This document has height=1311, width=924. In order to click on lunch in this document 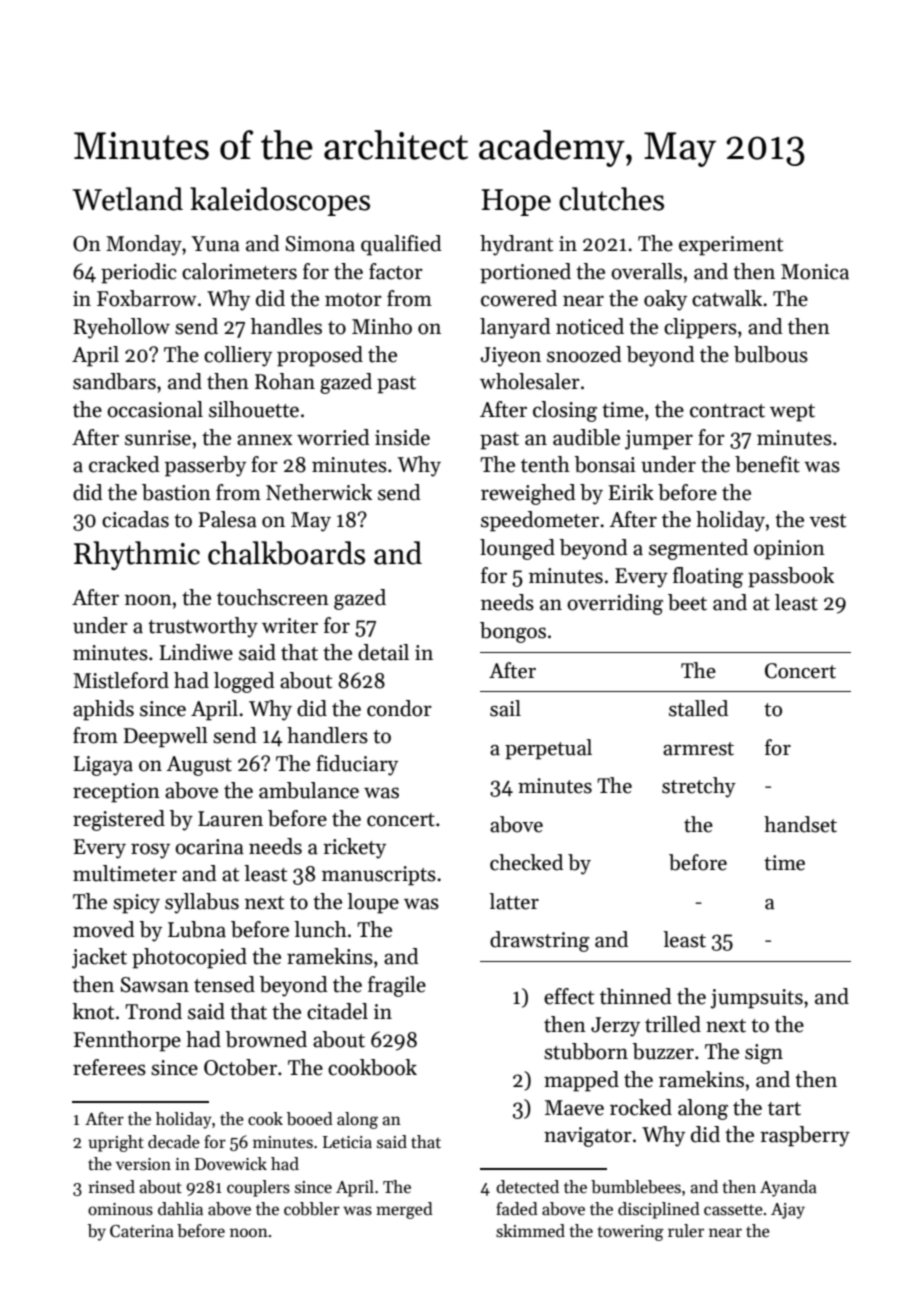, I will do `click(320, 929)`.
